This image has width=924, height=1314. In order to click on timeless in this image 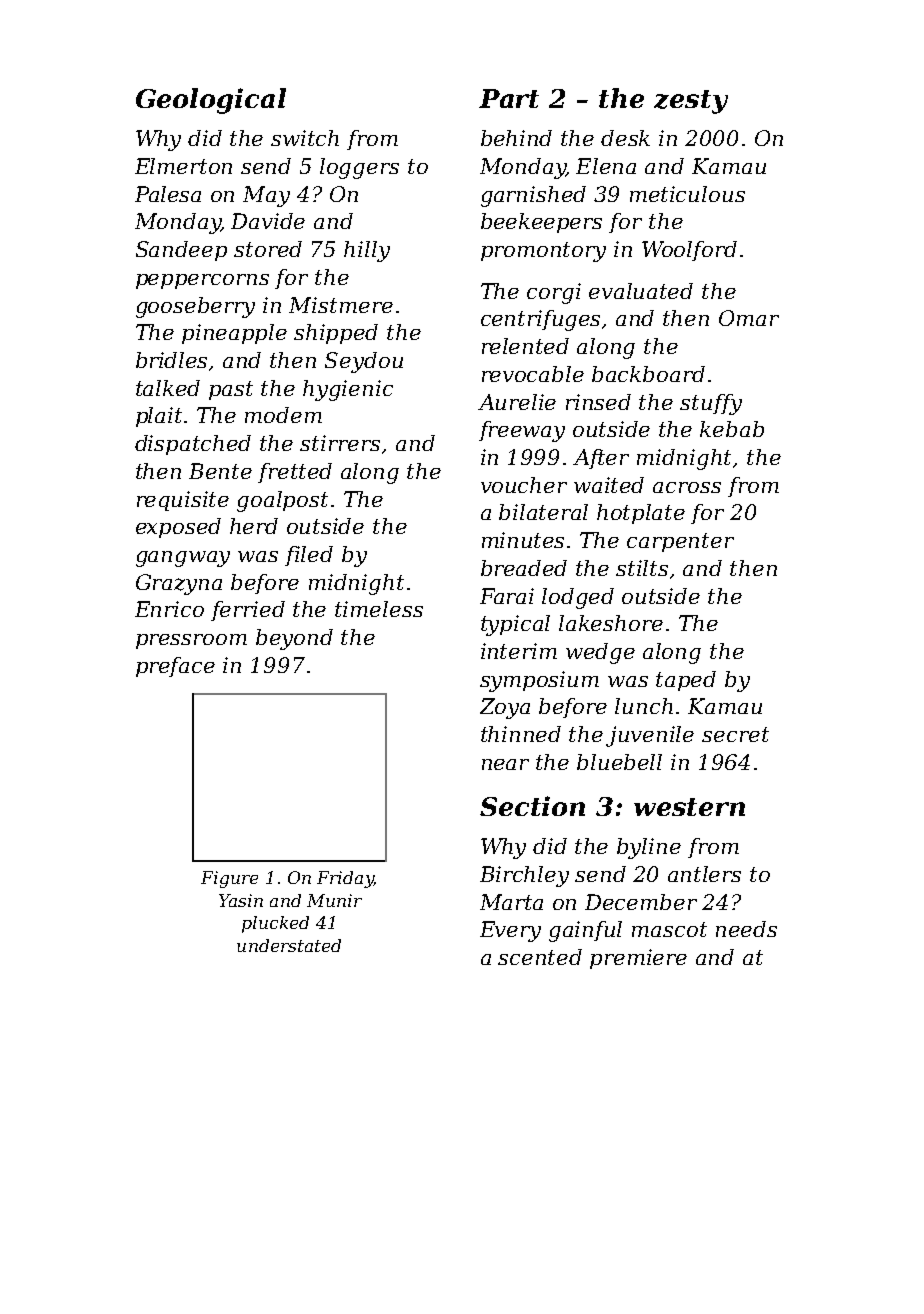, I will do `click(379, 609)`.
